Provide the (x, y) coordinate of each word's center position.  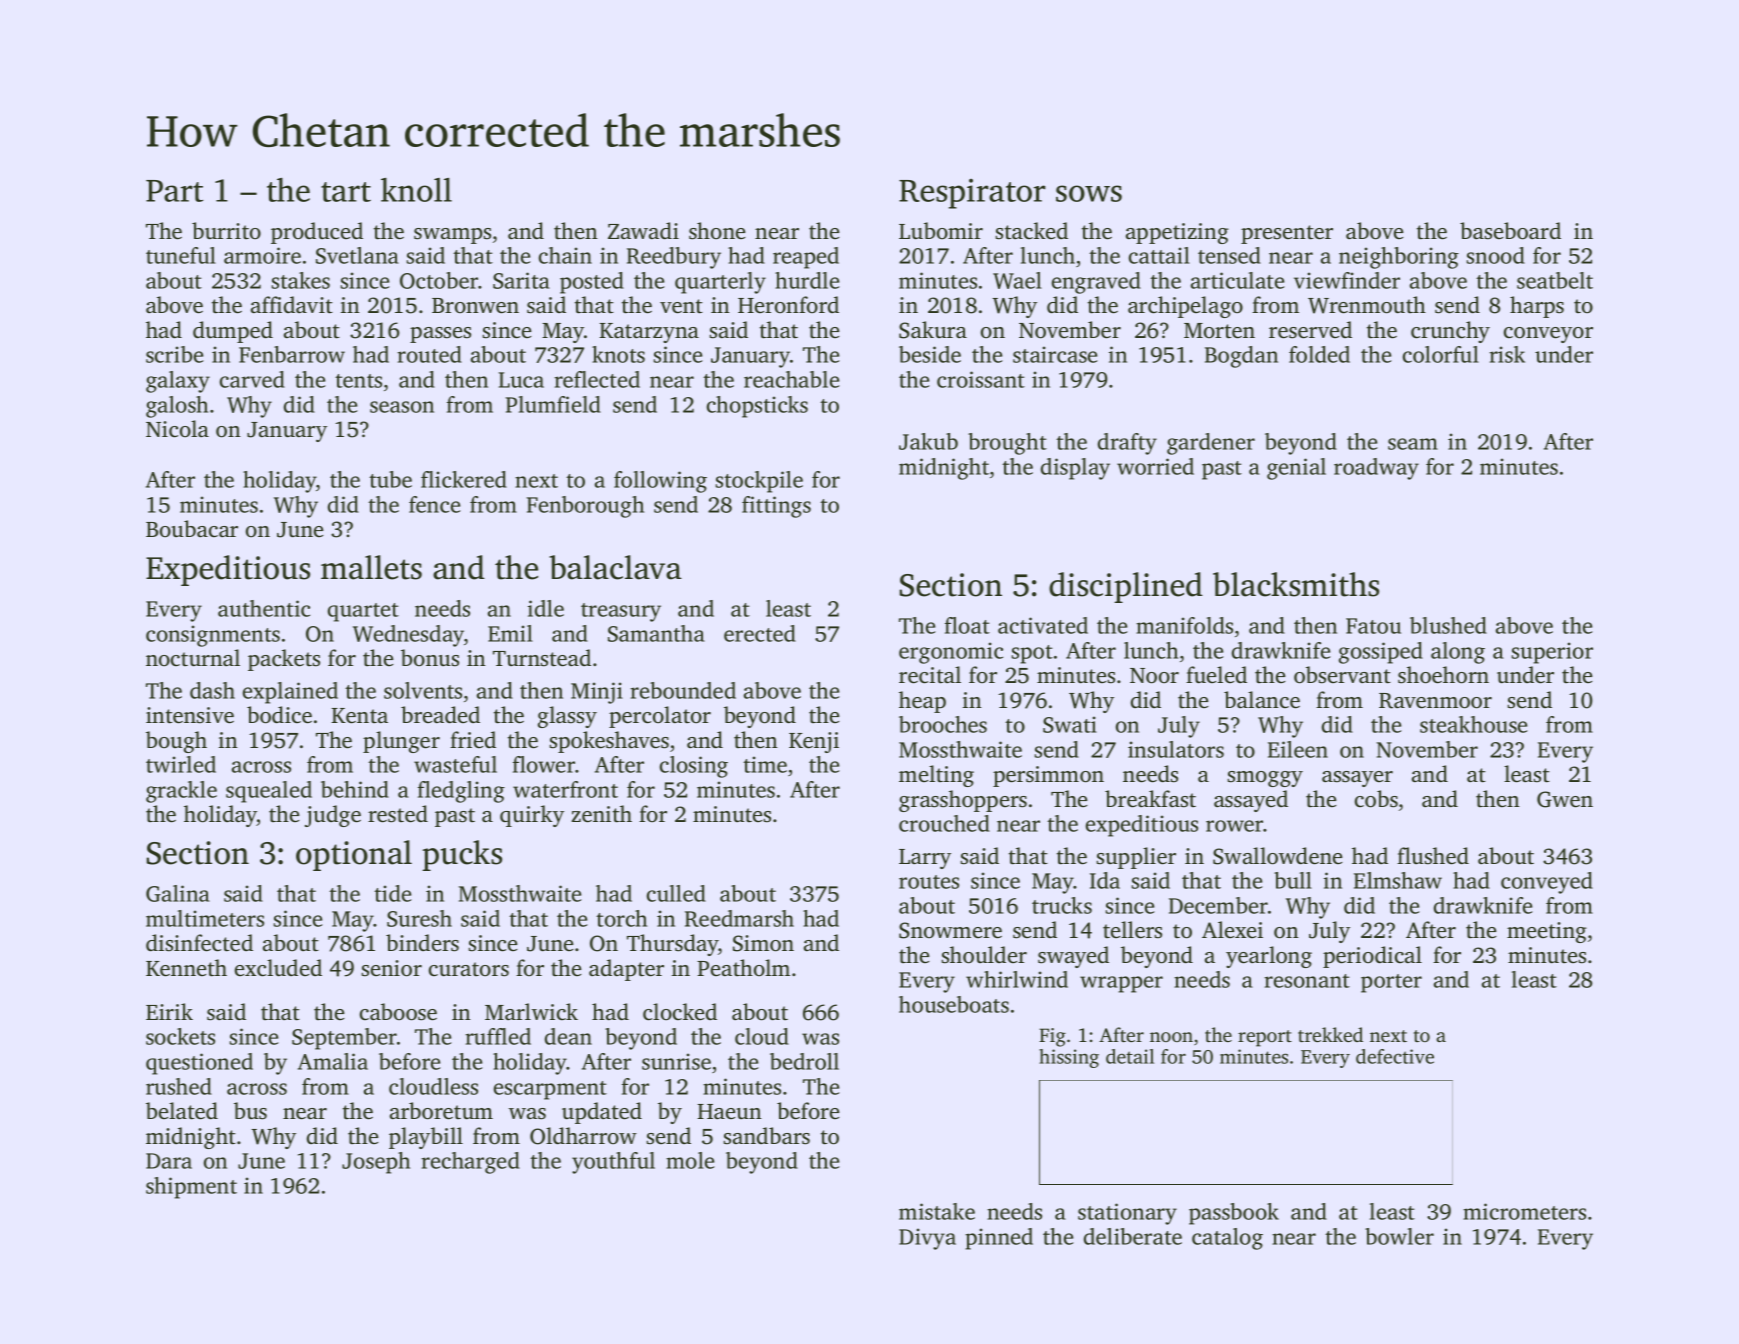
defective (1395, 1056)
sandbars (767, 1136)
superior (1552, 653)
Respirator (972, 194)
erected (760, 633)
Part (174, 191)
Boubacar (192, 528)
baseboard (1510, 231)
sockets (180, 1036)
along (1458, 653)
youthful (613, 1163)
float (967, 625)
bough (176, 742)
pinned (999, 1239)
